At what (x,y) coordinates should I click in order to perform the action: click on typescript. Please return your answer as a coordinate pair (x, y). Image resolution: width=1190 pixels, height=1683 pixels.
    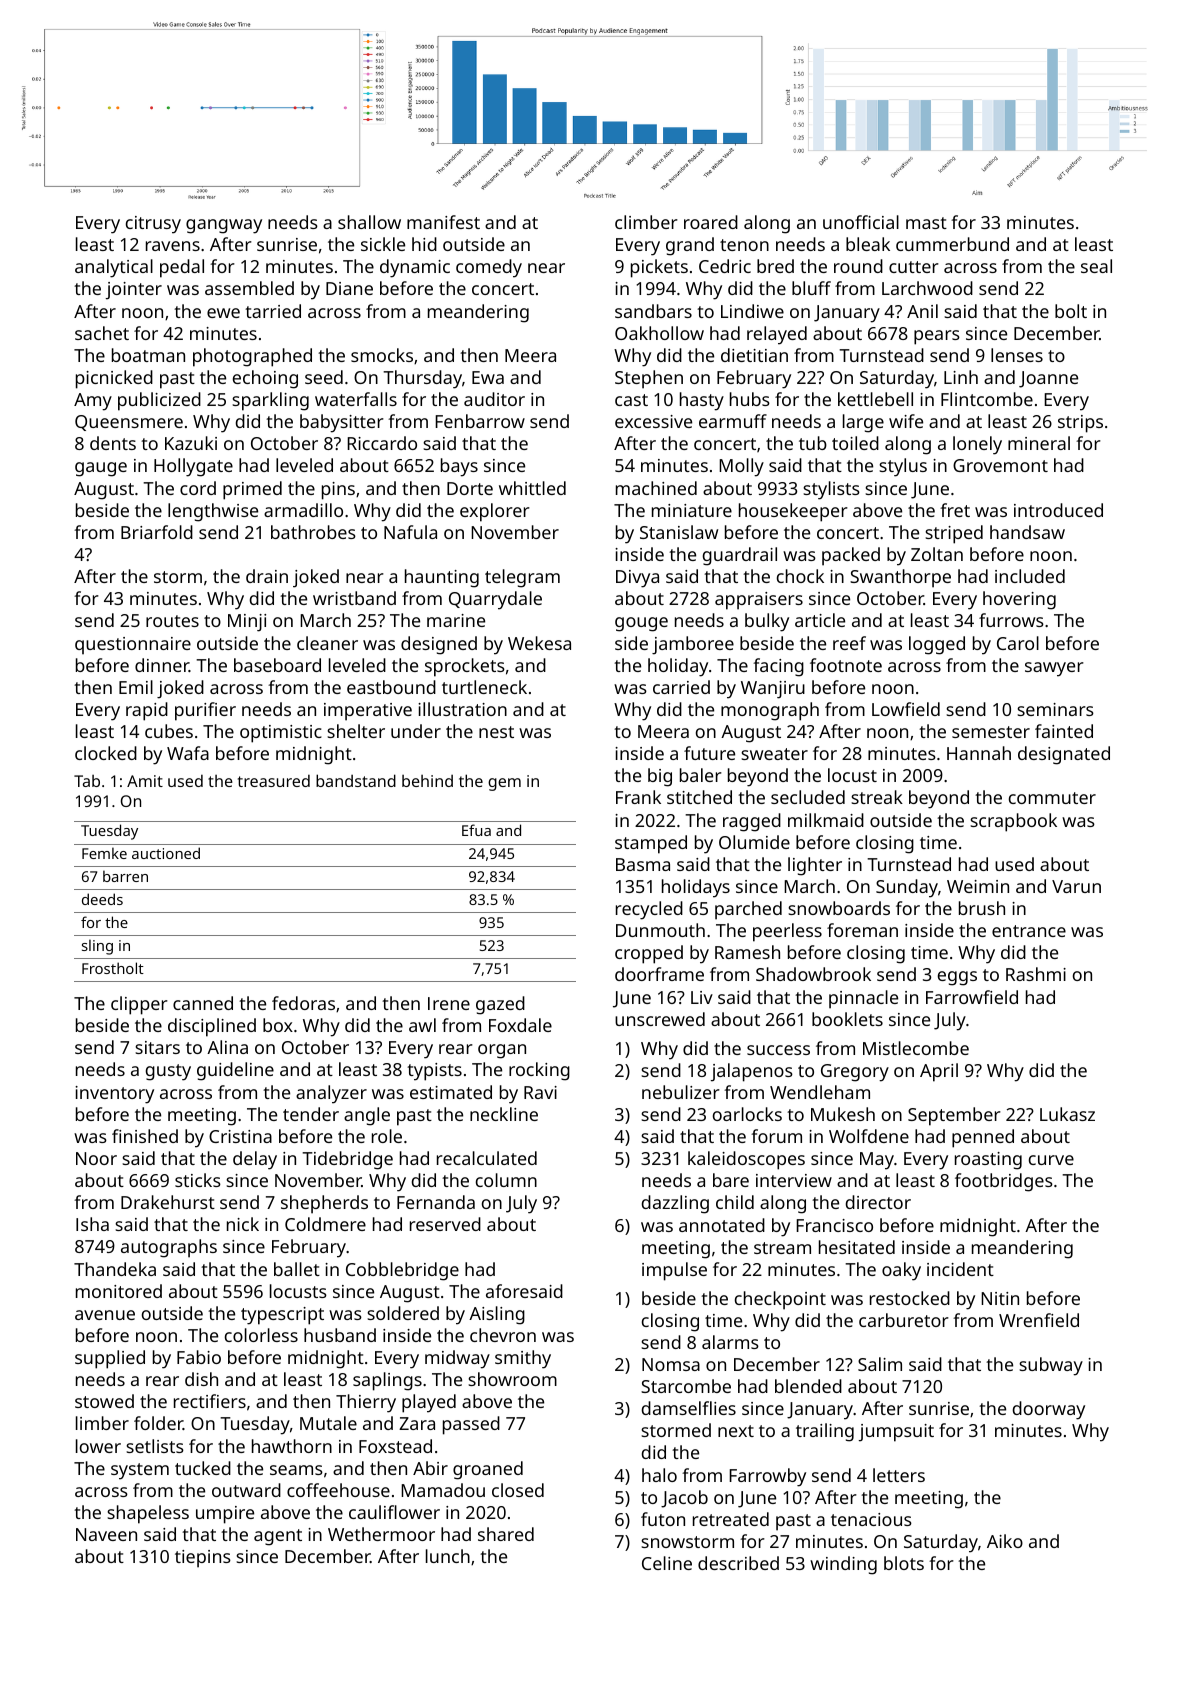
    Looking at the image, I should click on (282, 1316).
